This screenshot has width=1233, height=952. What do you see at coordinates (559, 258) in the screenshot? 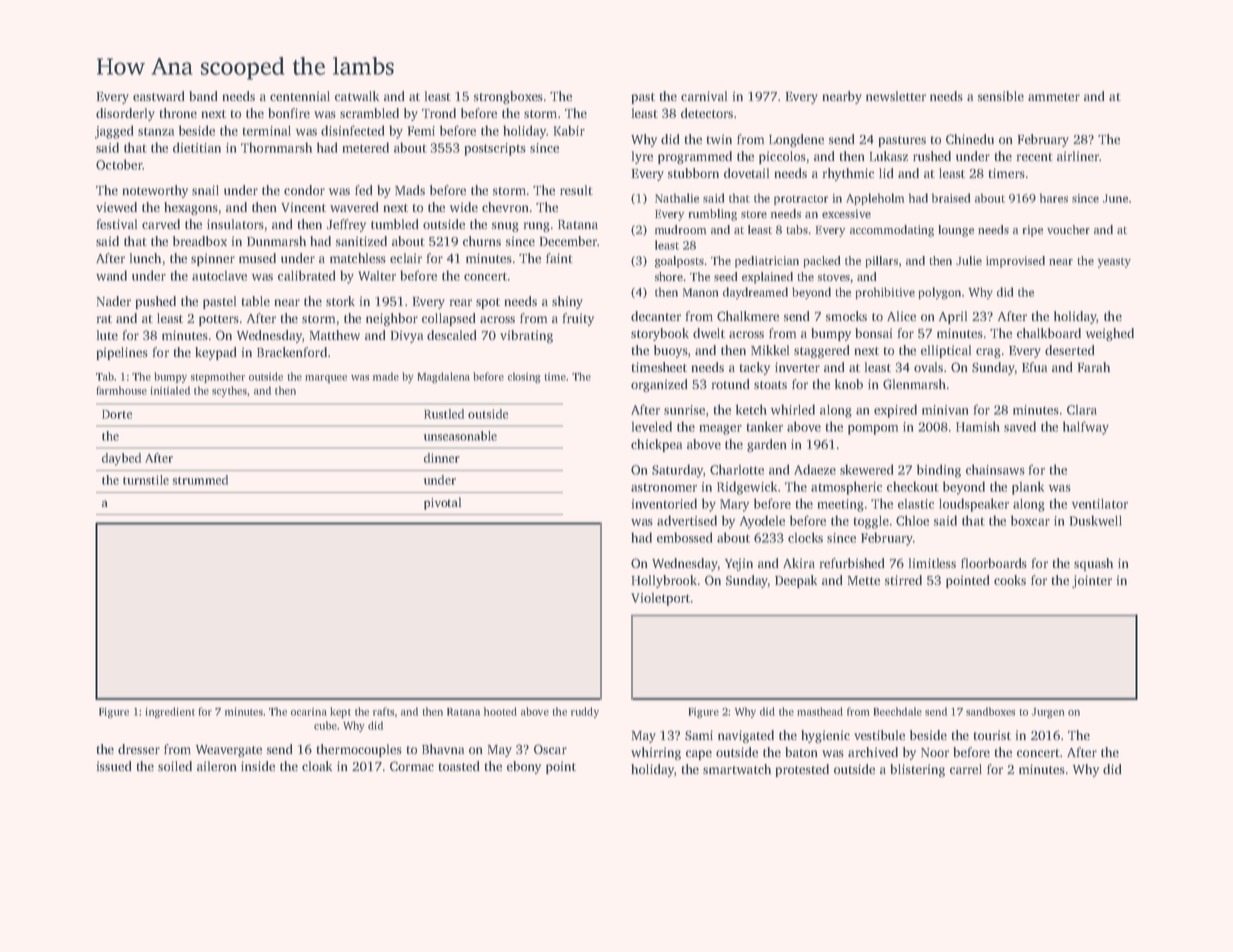
I see `faint` at bounding box center [559, 258].
